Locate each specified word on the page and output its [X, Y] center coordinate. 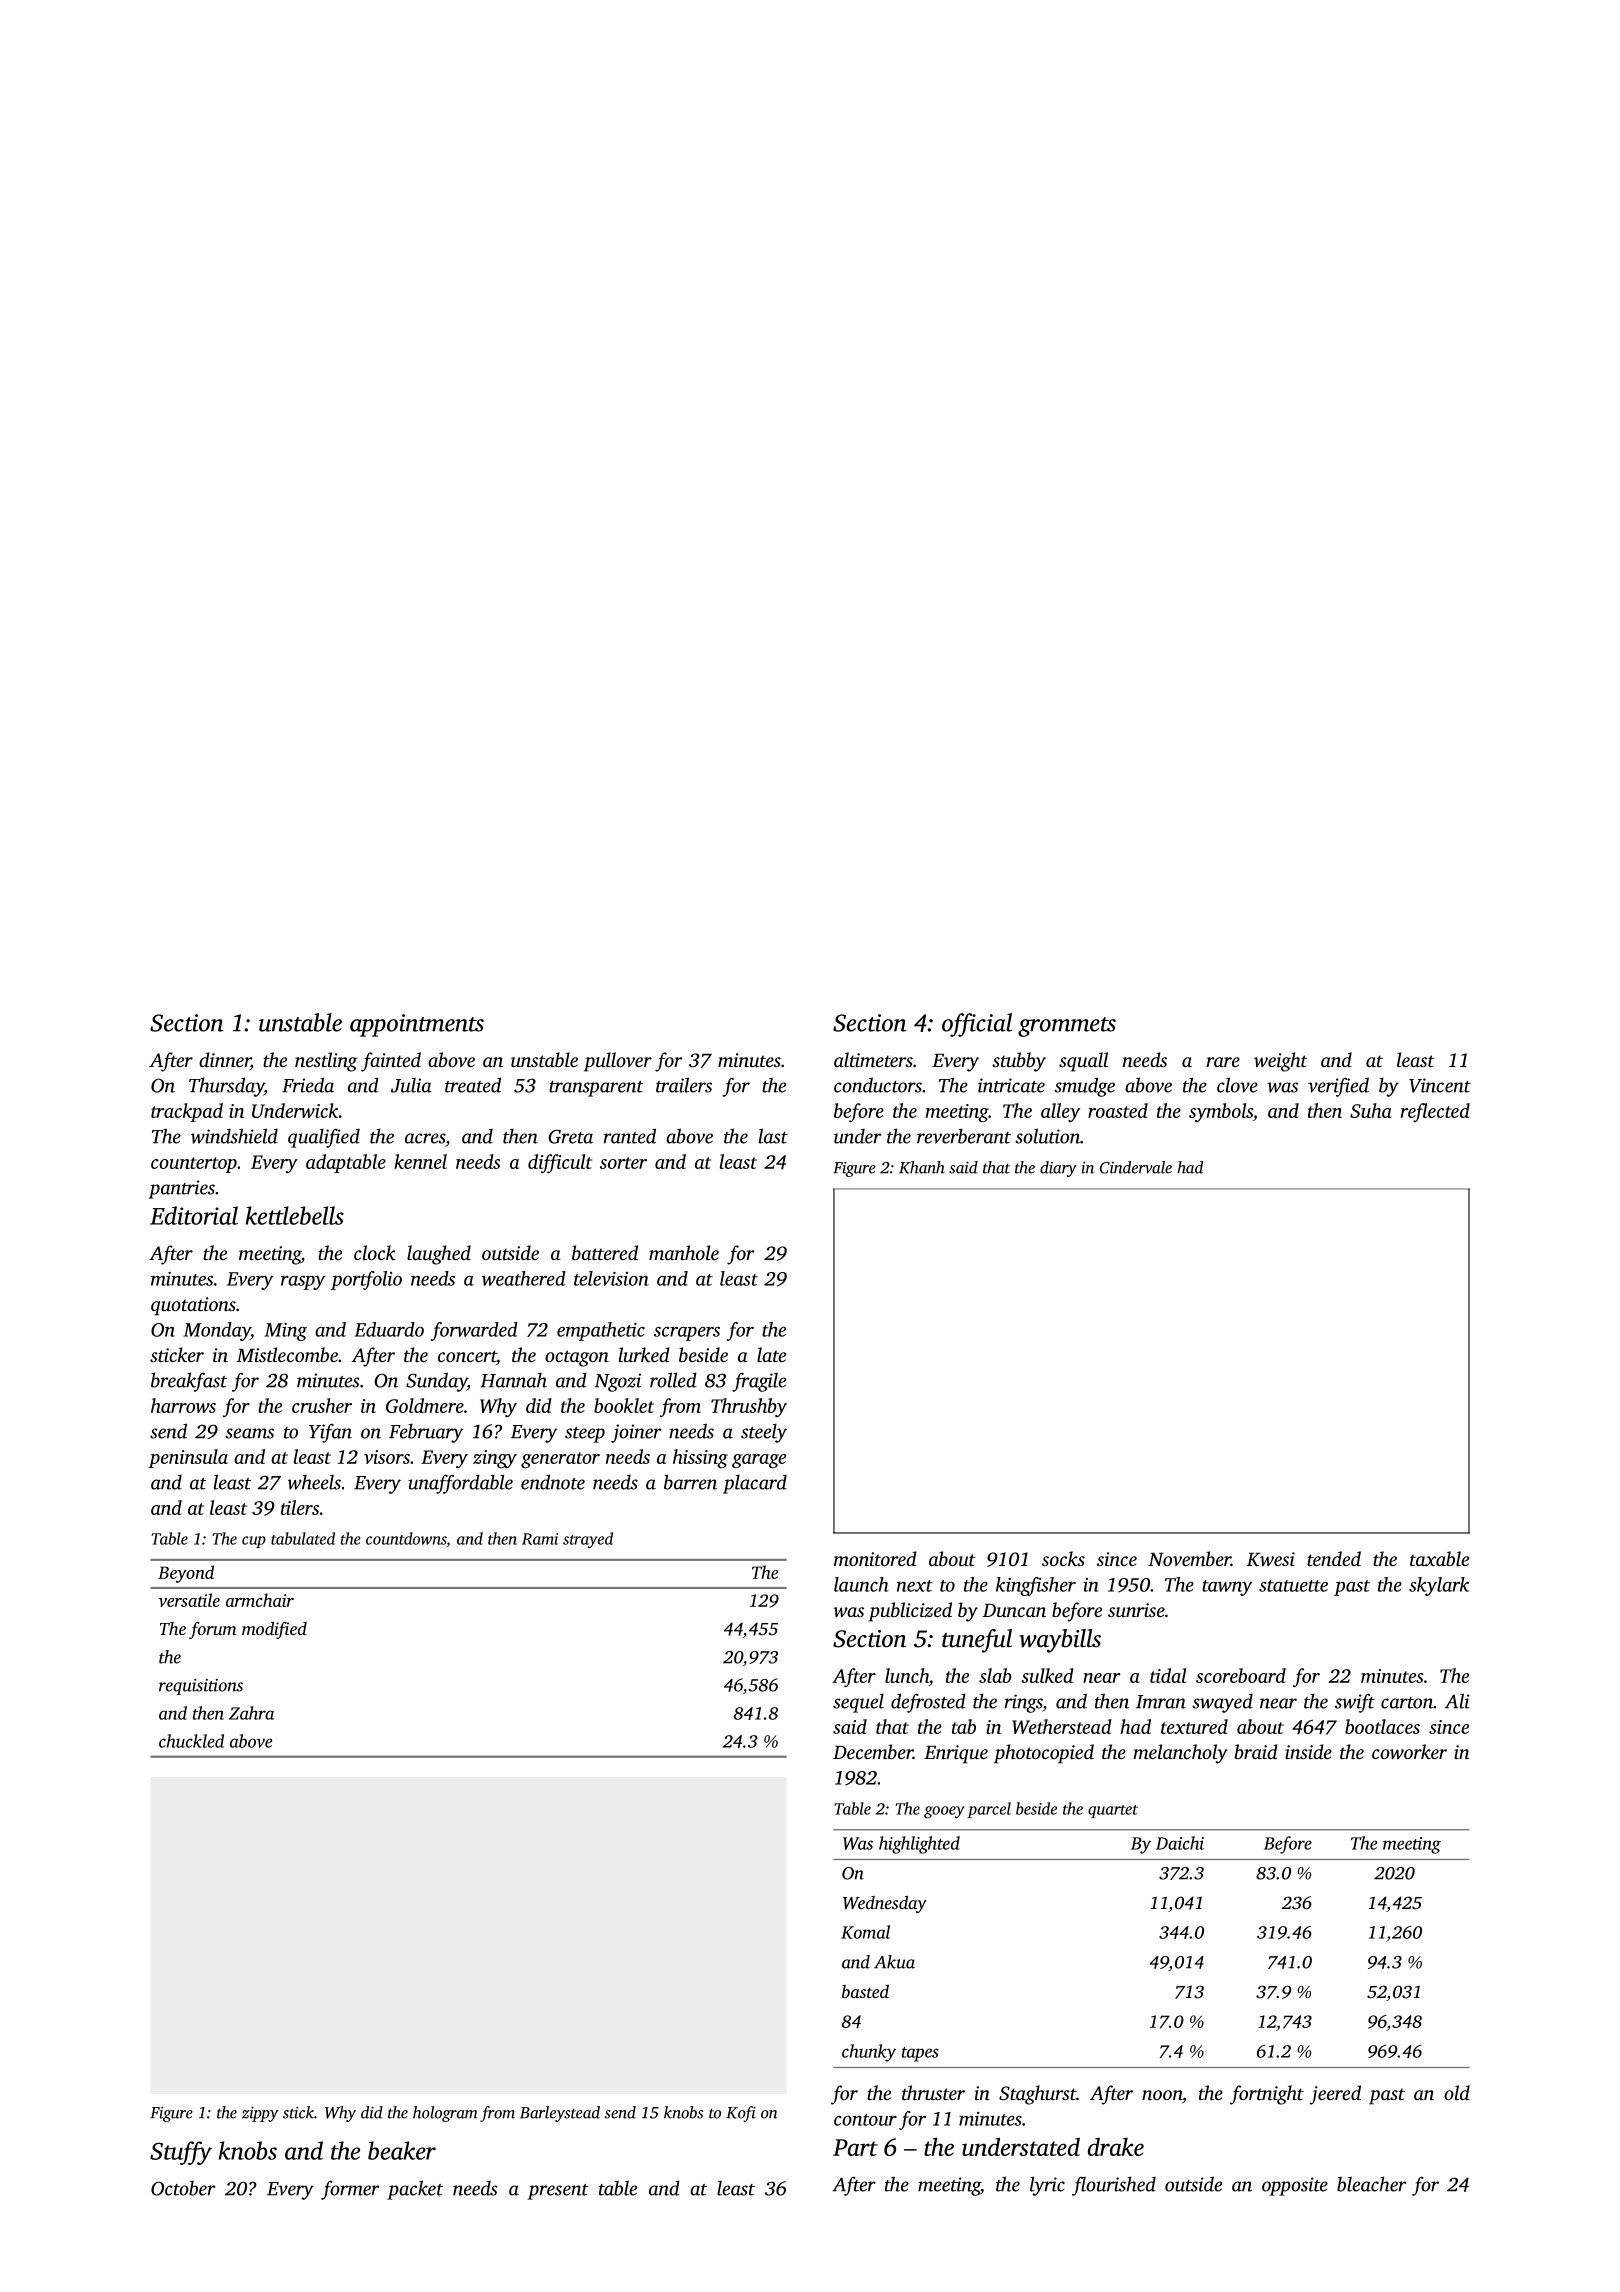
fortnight [1267, 2095]
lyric [1047, 2186]
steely [764, 1433]
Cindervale [1136, 1167]
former [350, 2190]
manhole [684, 1252]
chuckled [191, 1741]
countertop [194, 1165]
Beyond [186, 1574]
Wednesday [885, 1904]
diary [1058, 1169]
